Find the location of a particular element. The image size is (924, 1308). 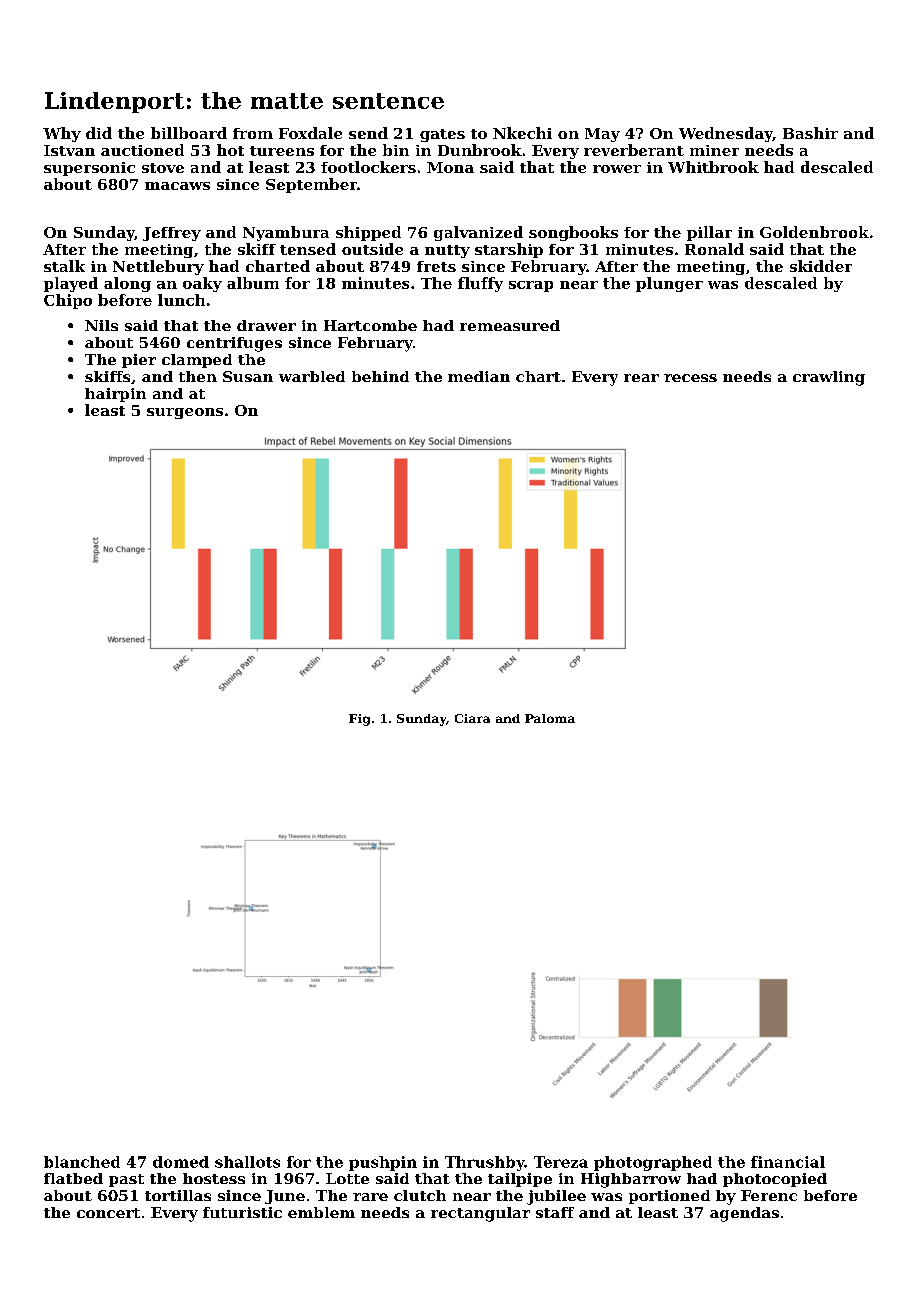

Ciara is located at coordinates (472, 718).
